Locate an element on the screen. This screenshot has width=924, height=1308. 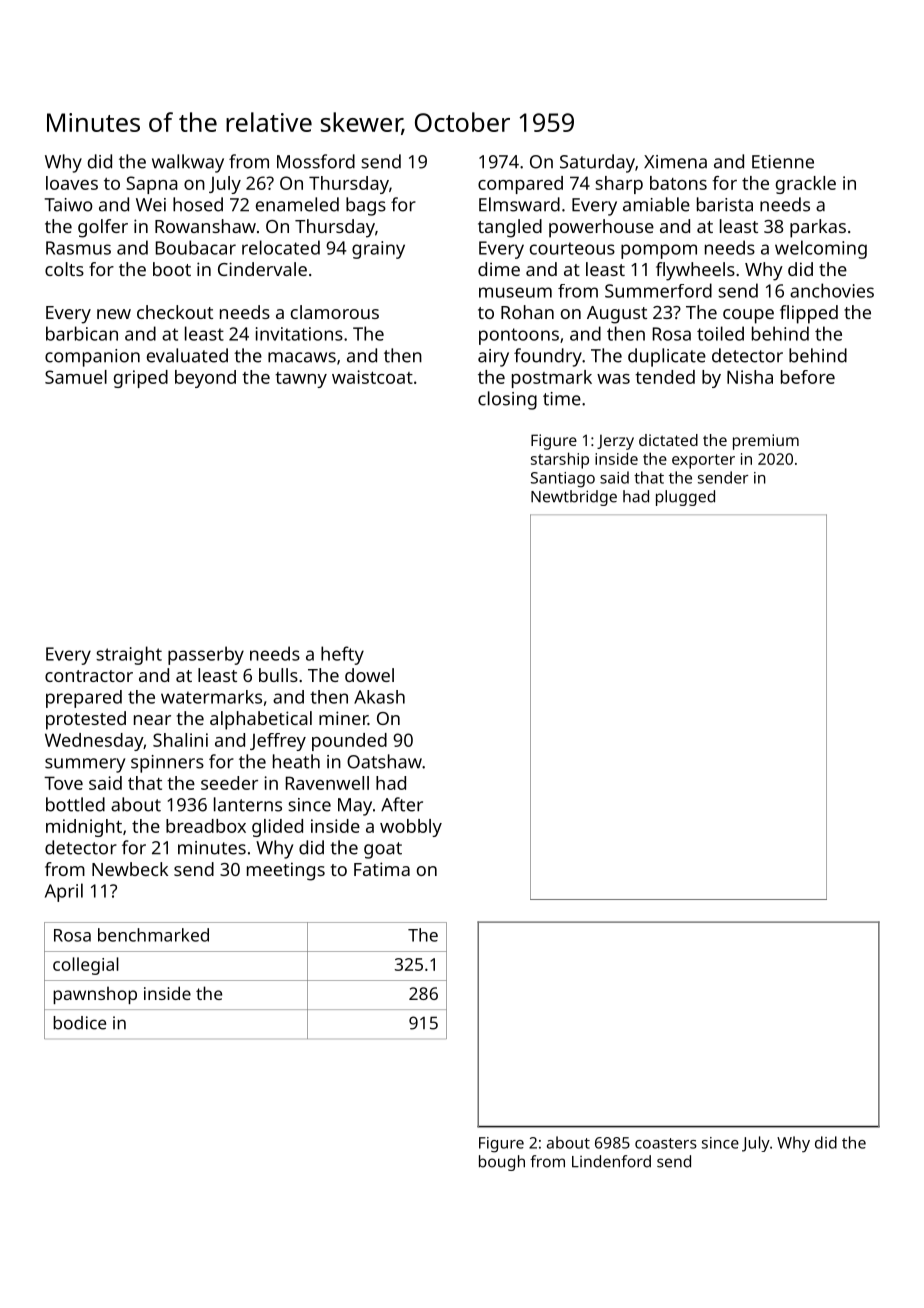
wobbly is located at coordinates (411, 828).
